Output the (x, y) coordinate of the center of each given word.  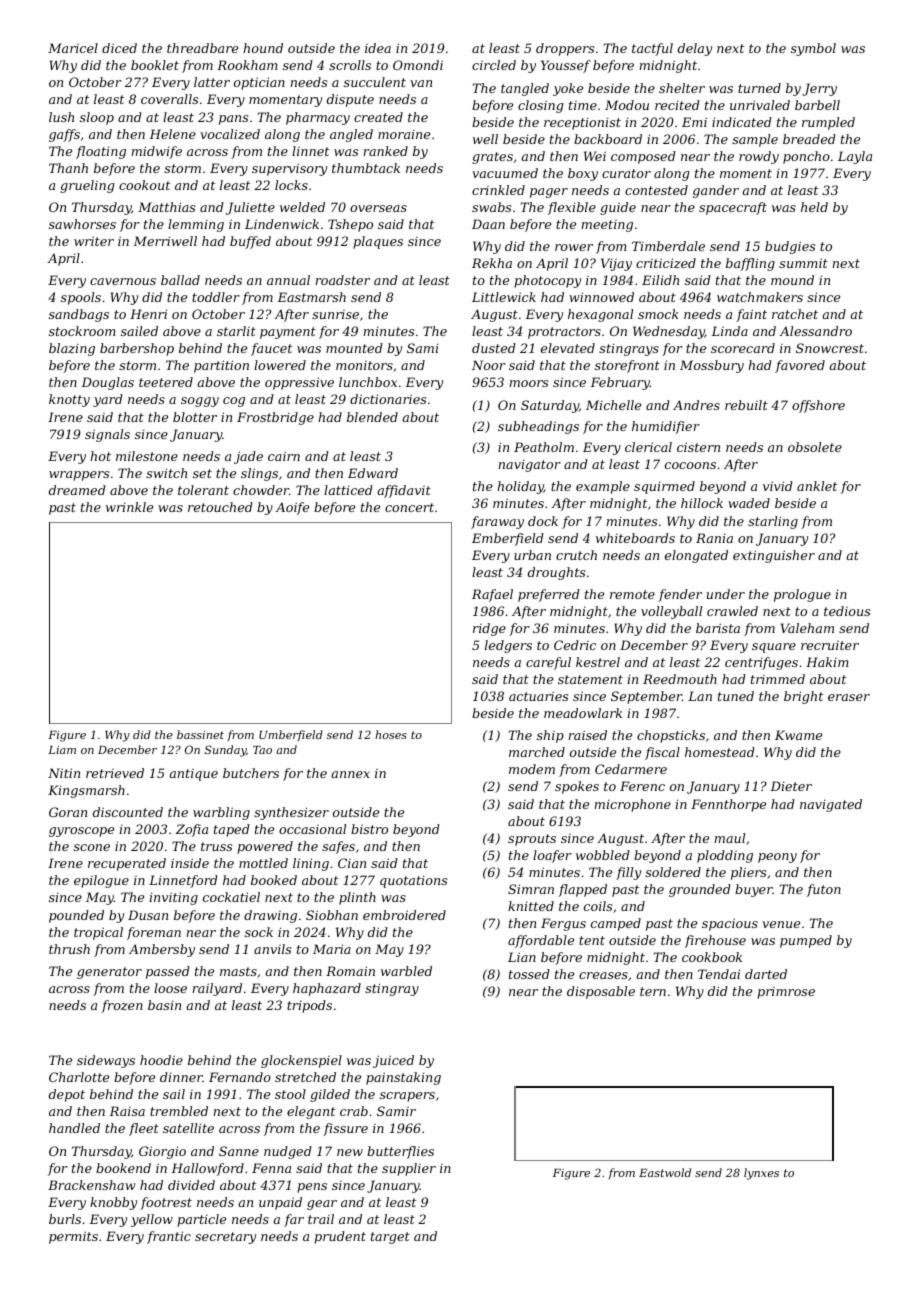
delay (695, 49)
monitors (364, 365)
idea (378, 48)
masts (238, 971)
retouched (220, 507)
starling (773, 522)
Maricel (73, 48)
